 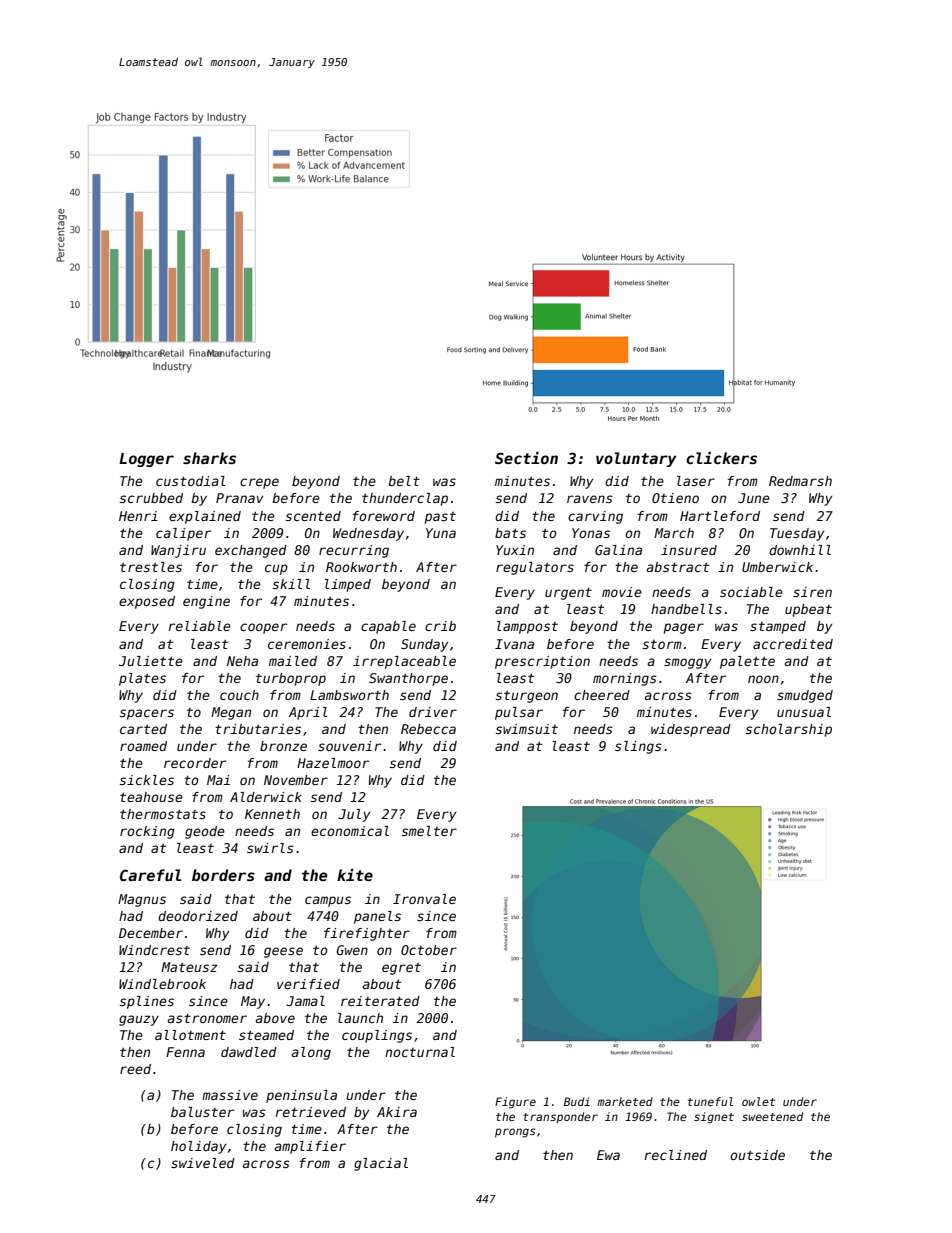 I want to click on slings, so click(x=638, y=747).
